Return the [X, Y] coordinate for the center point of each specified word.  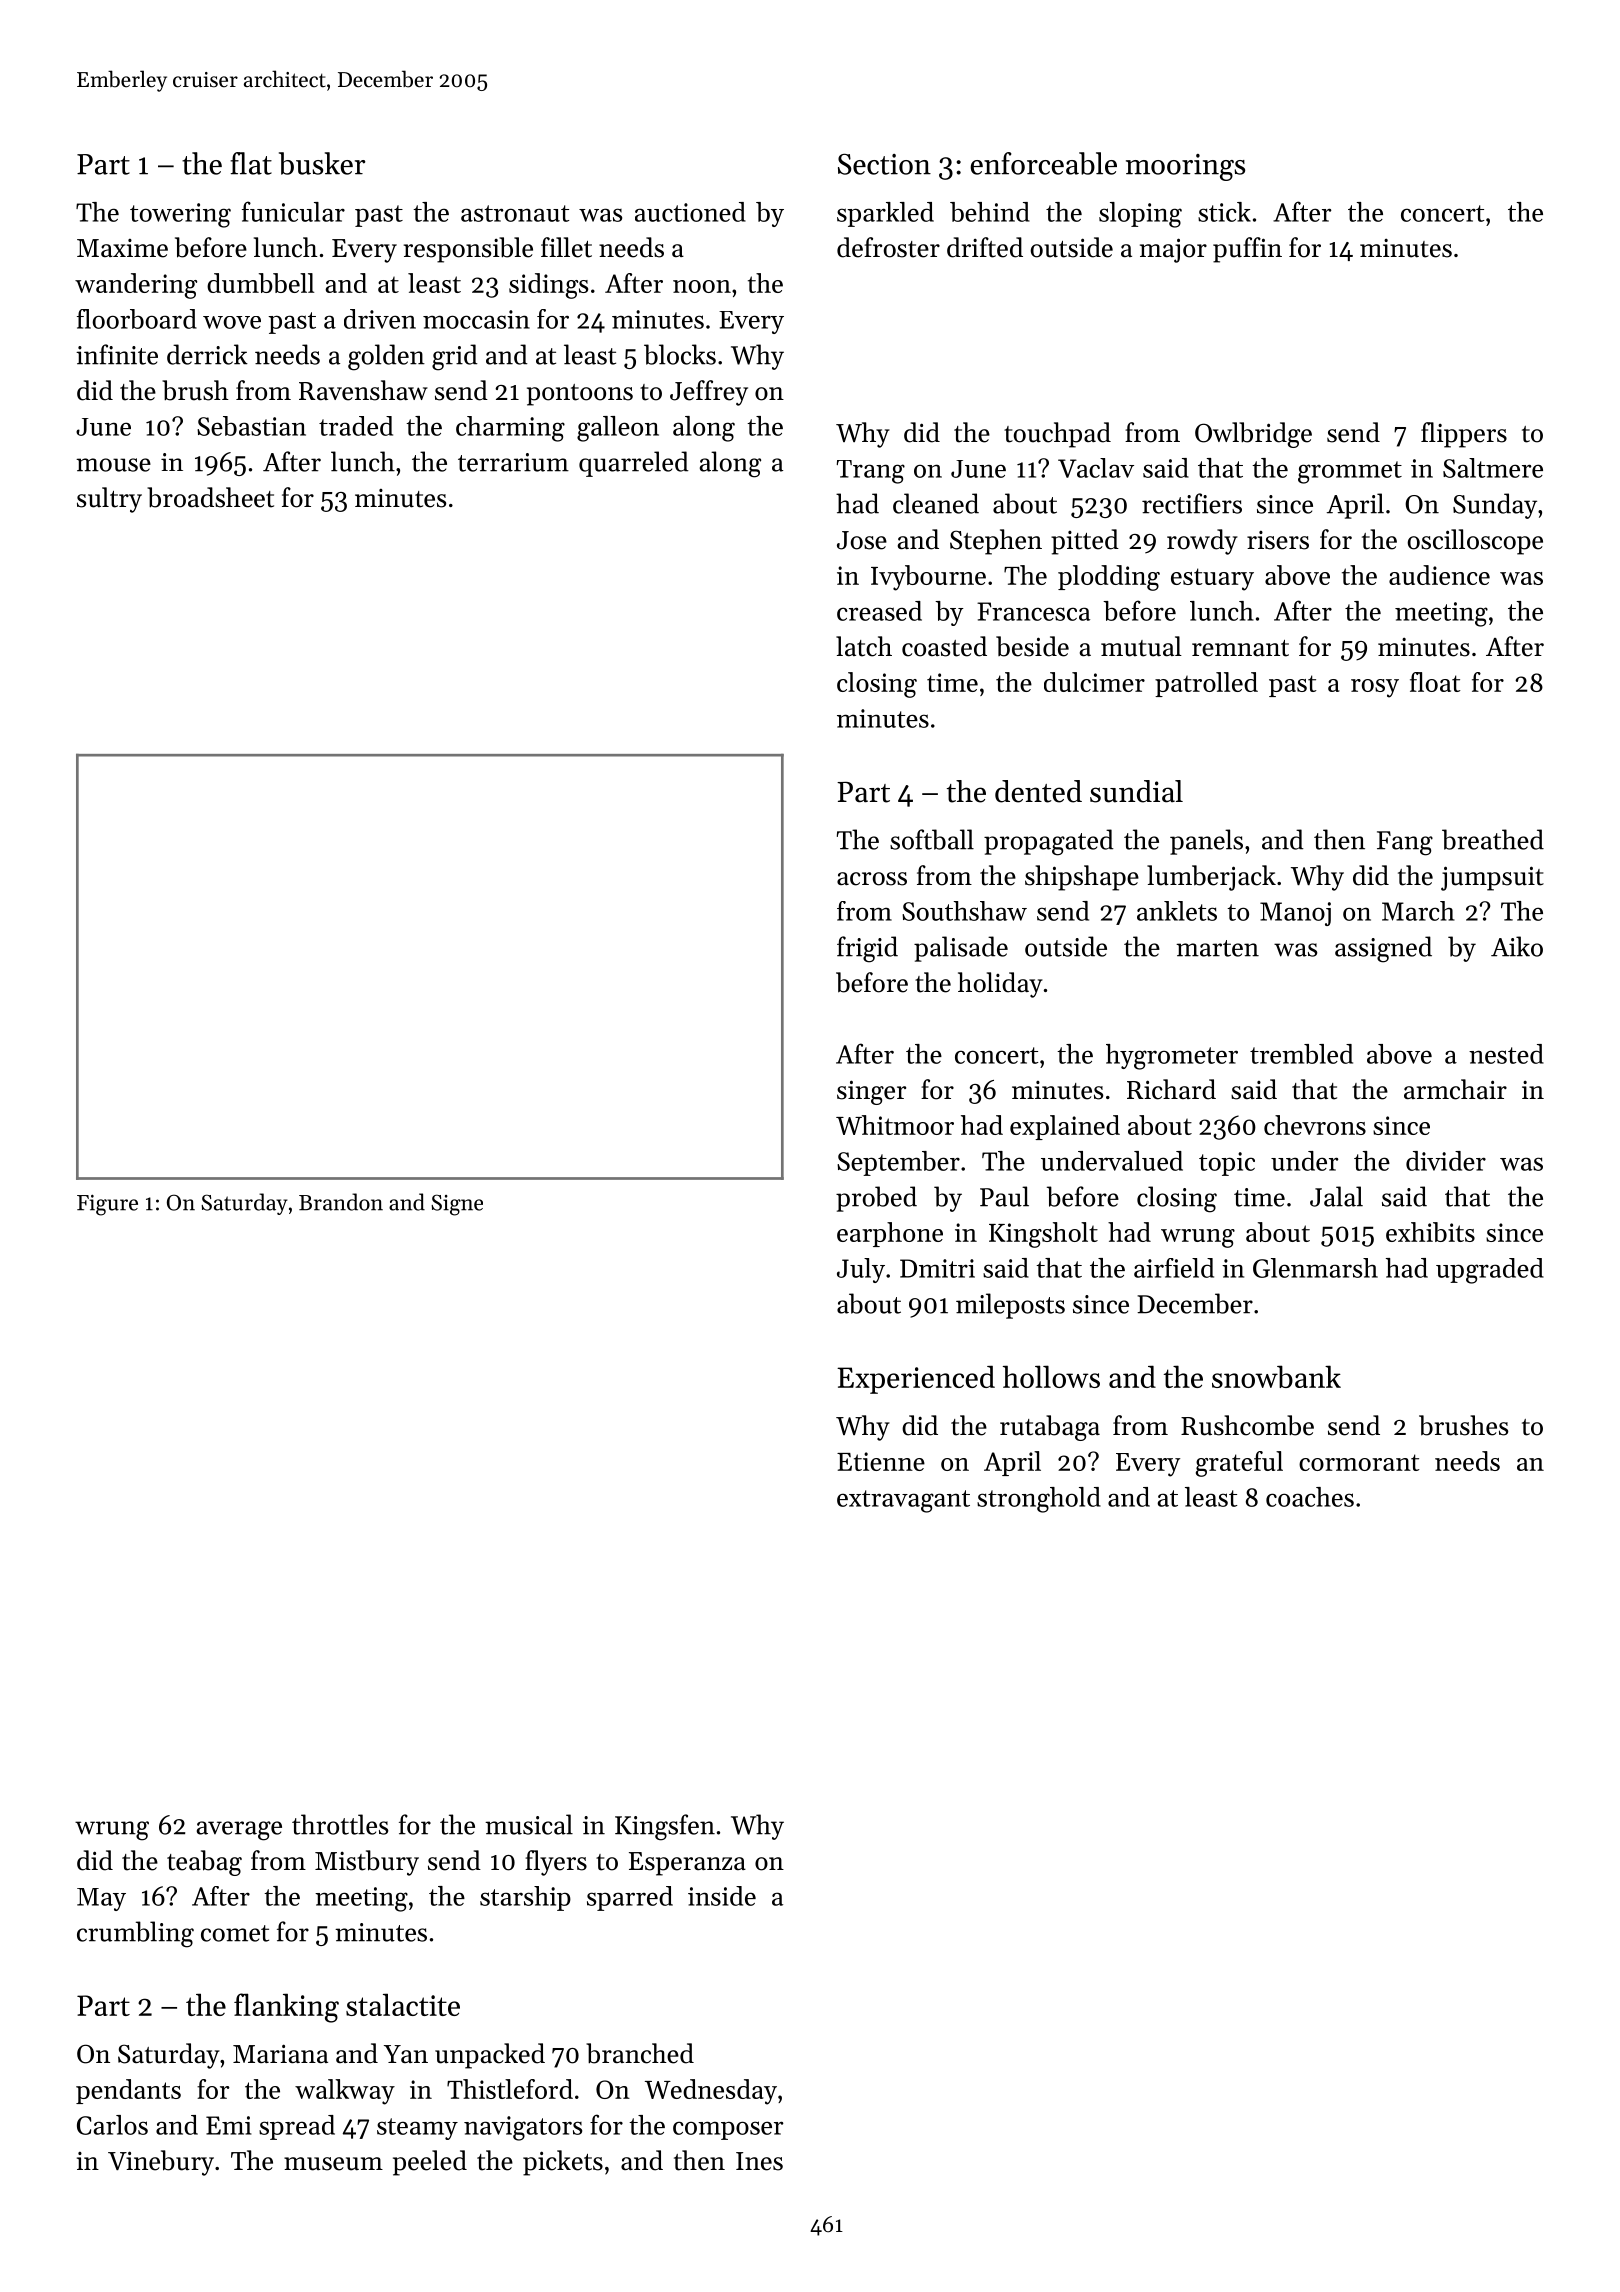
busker [322, 163]
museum [333, 2164]
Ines [759, 2161]
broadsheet [210, 497]
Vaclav [1096, 468]
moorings [1185, 167]
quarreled [634, 464]
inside [722, 1896]
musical [529, 1824]
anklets [1177, 911]
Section [884, 164]
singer [871, 1092]
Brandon [341, 1202]
